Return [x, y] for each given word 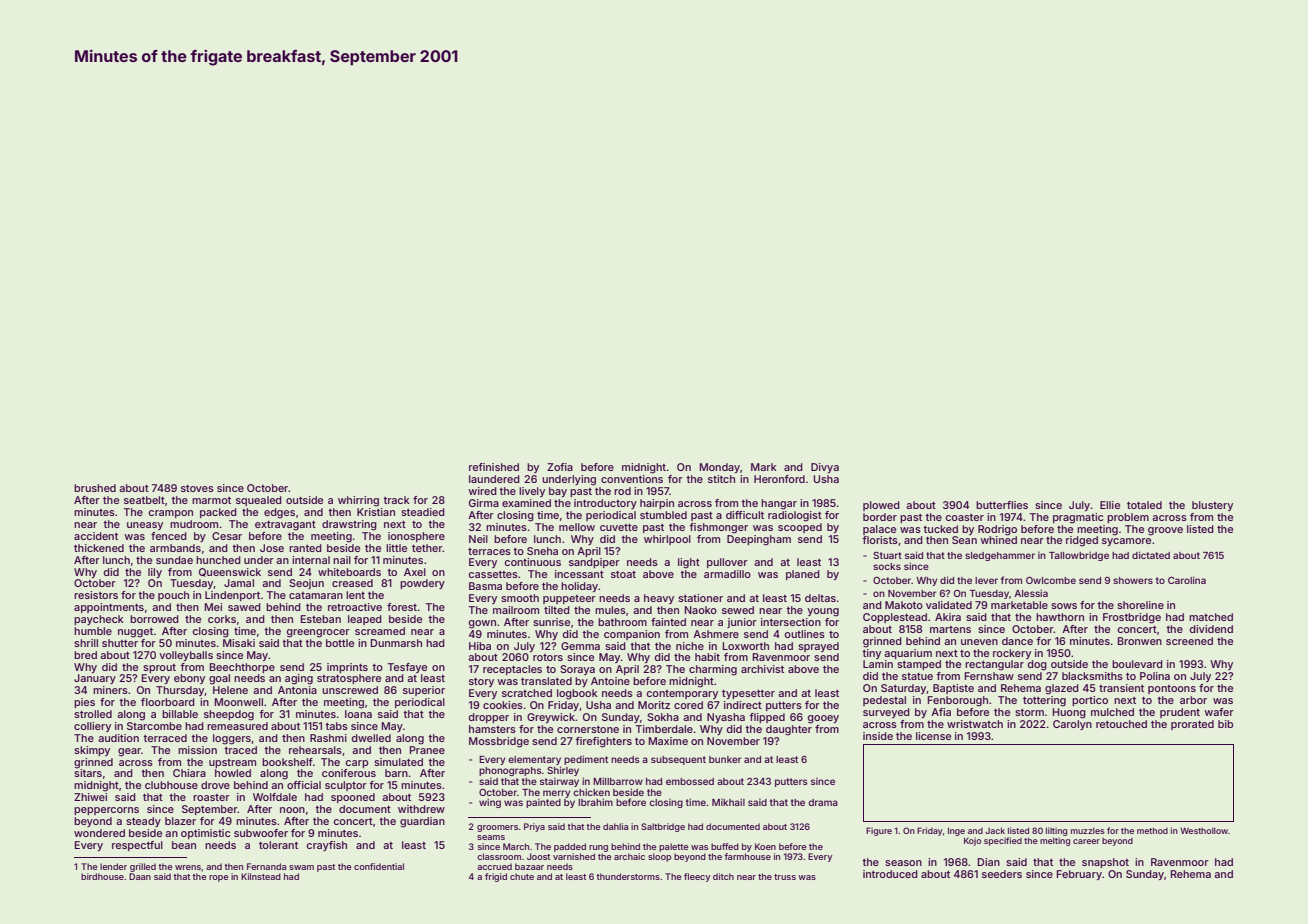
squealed [259, 501]
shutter [120, 643]
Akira [948, 617]
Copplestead [895, 618]
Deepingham [759, 540]
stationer [700, 598]
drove [215, 785]
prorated [1192, 725]
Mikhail [728, 802]
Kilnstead [261, 876]
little [396, 548]
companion [632, 635]
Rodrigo [997, 530]
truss [785, 877]
